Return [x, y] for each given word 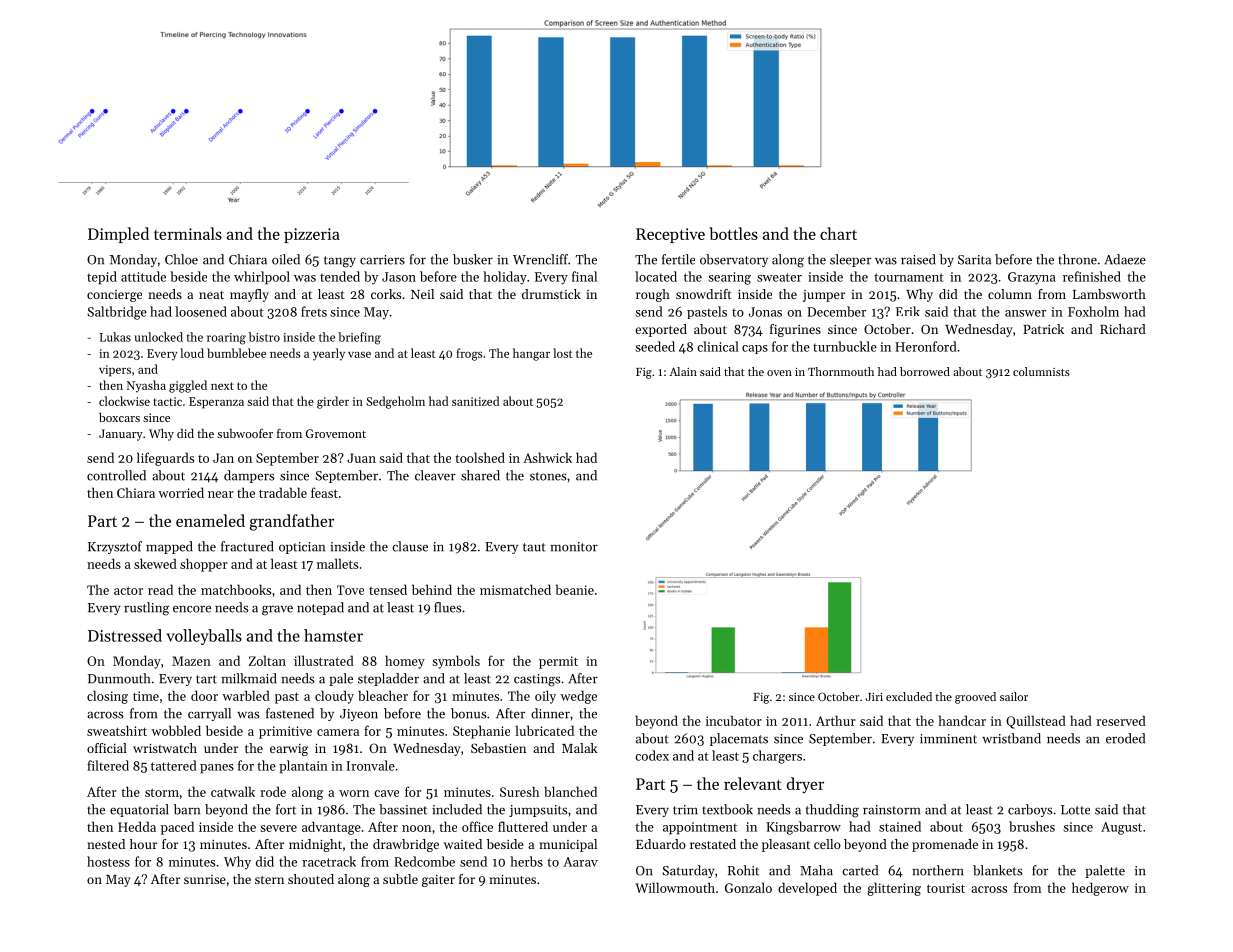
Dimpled [118, 235]
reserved [1121, 720]
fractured [247, 546]
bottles [733, 233]
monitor [574, 547]
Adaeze [1125, 259]
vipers [115, 371]
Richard [1123, 329]
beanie [575, 589]
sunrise [205, 879]
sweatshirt [117, 730]
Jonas [765, 312]
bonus [468, 713]
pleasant [786, 845]
